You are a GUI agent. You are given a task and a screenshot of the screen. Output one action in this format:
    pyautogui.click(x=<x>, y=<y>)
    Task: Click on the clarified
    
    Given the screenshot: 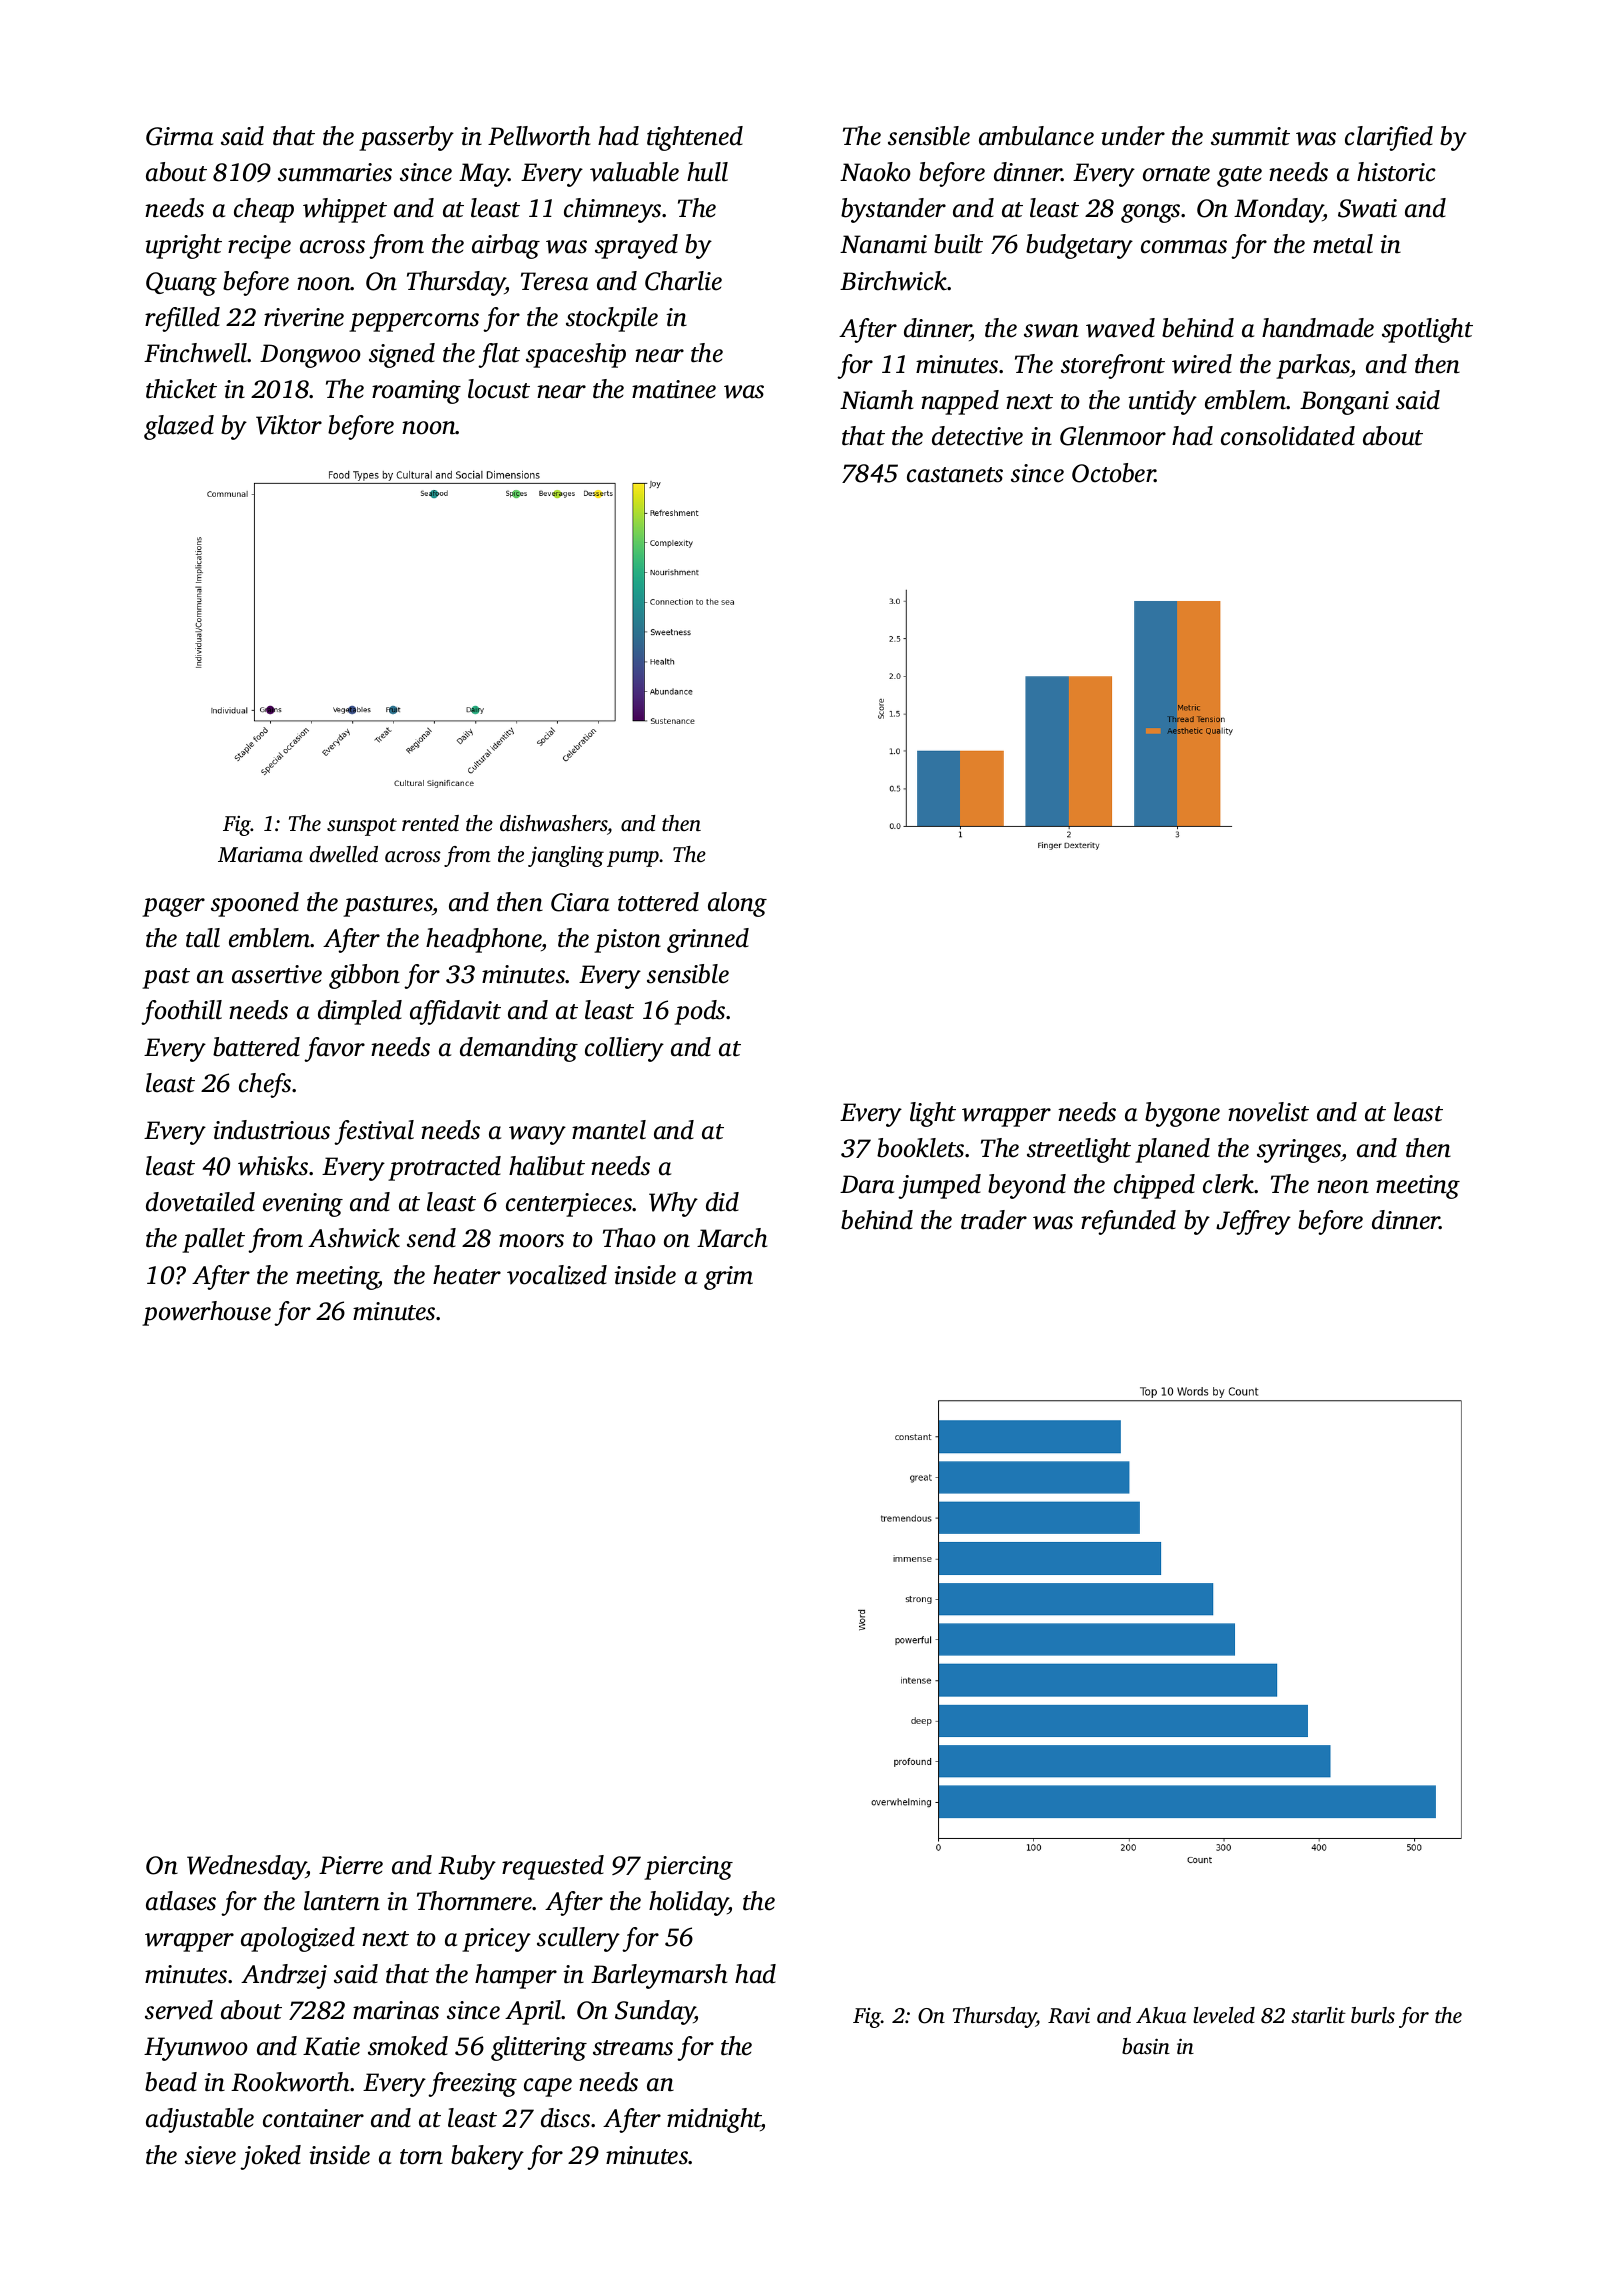 What is the action you would take?
    pyautogui.click(x=1389, y=138)
